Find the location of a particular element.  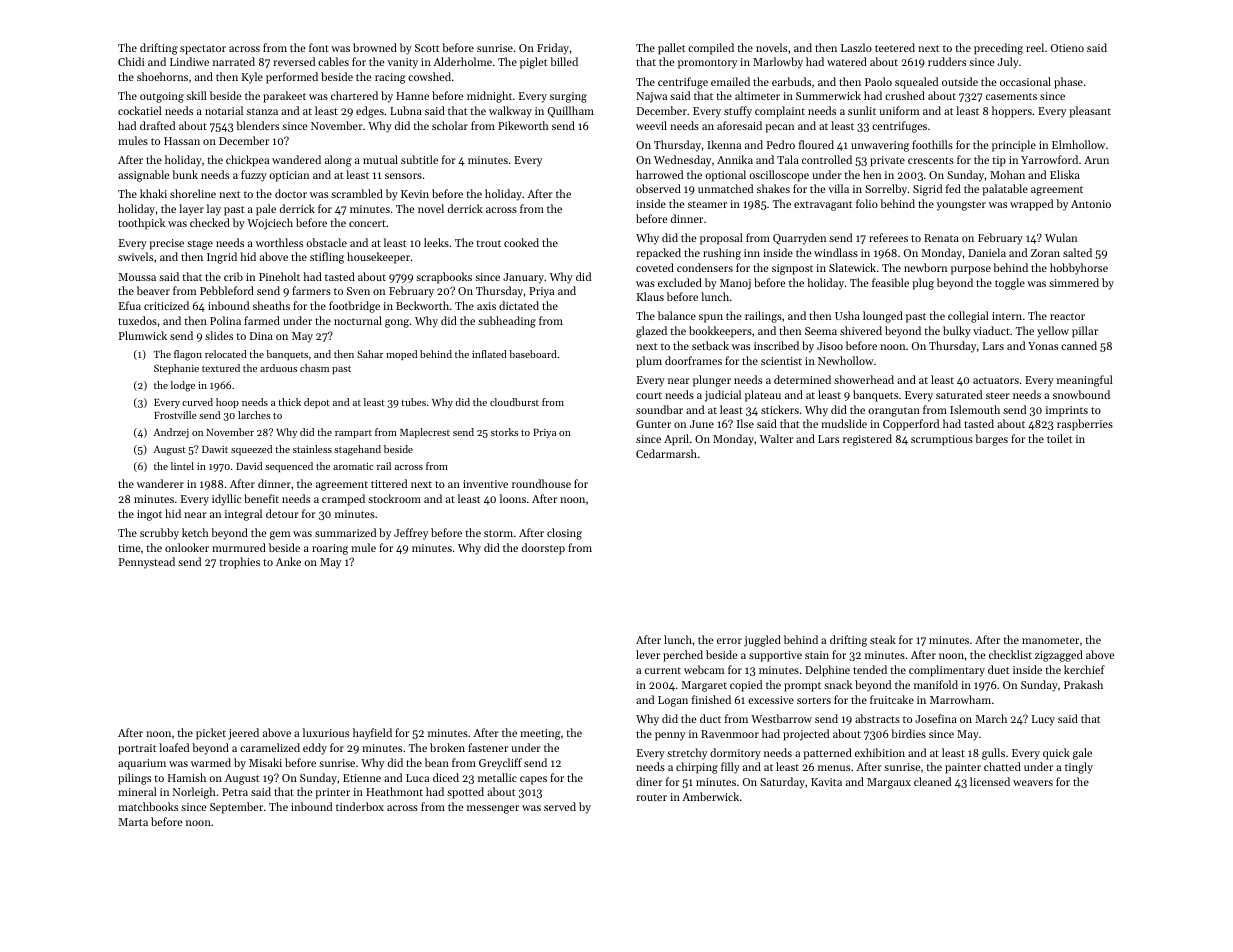

weavers is located at coordinates (1033, 783).
